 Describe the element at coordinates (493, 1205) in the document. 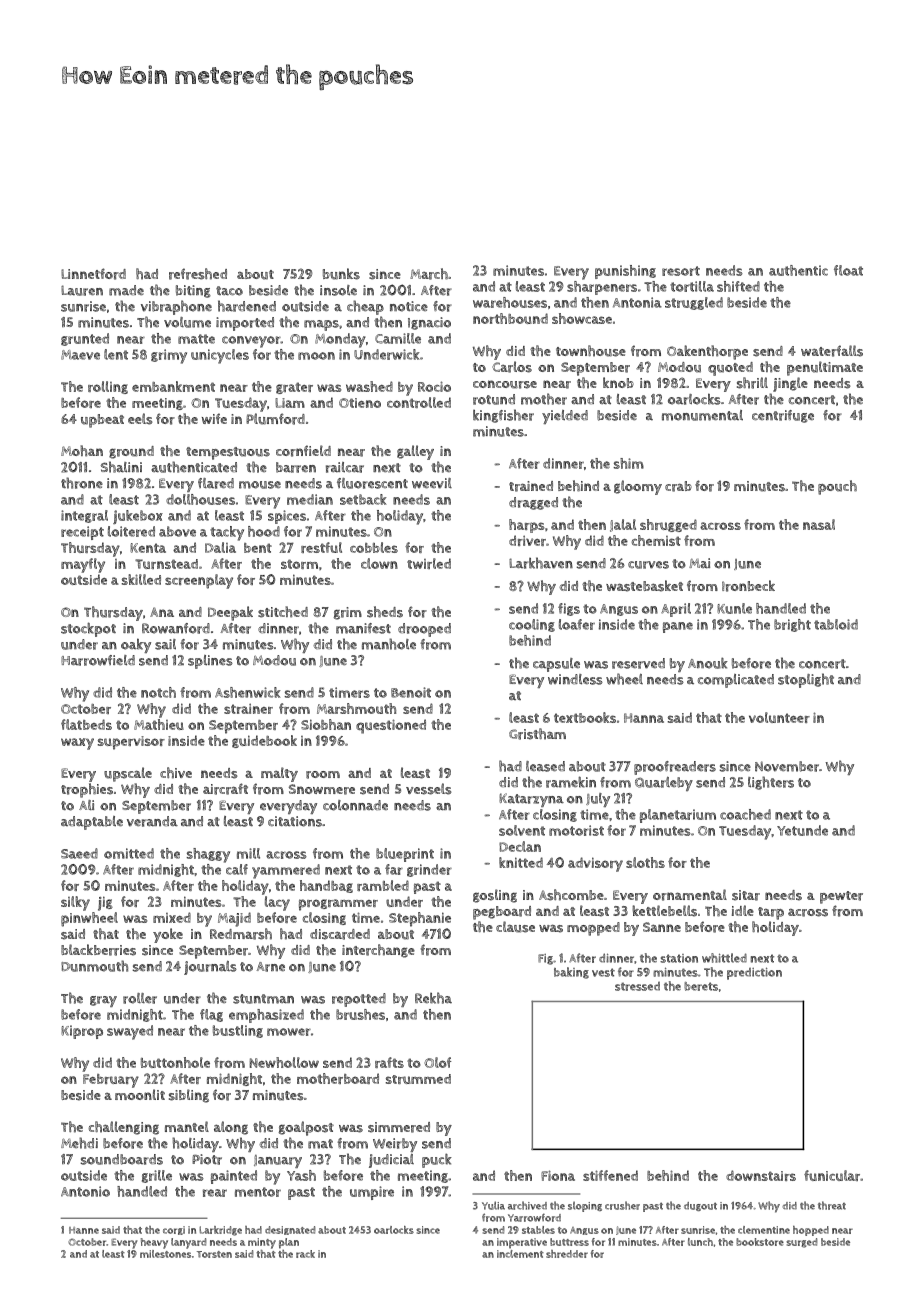

I see `Yulia` at that location.
